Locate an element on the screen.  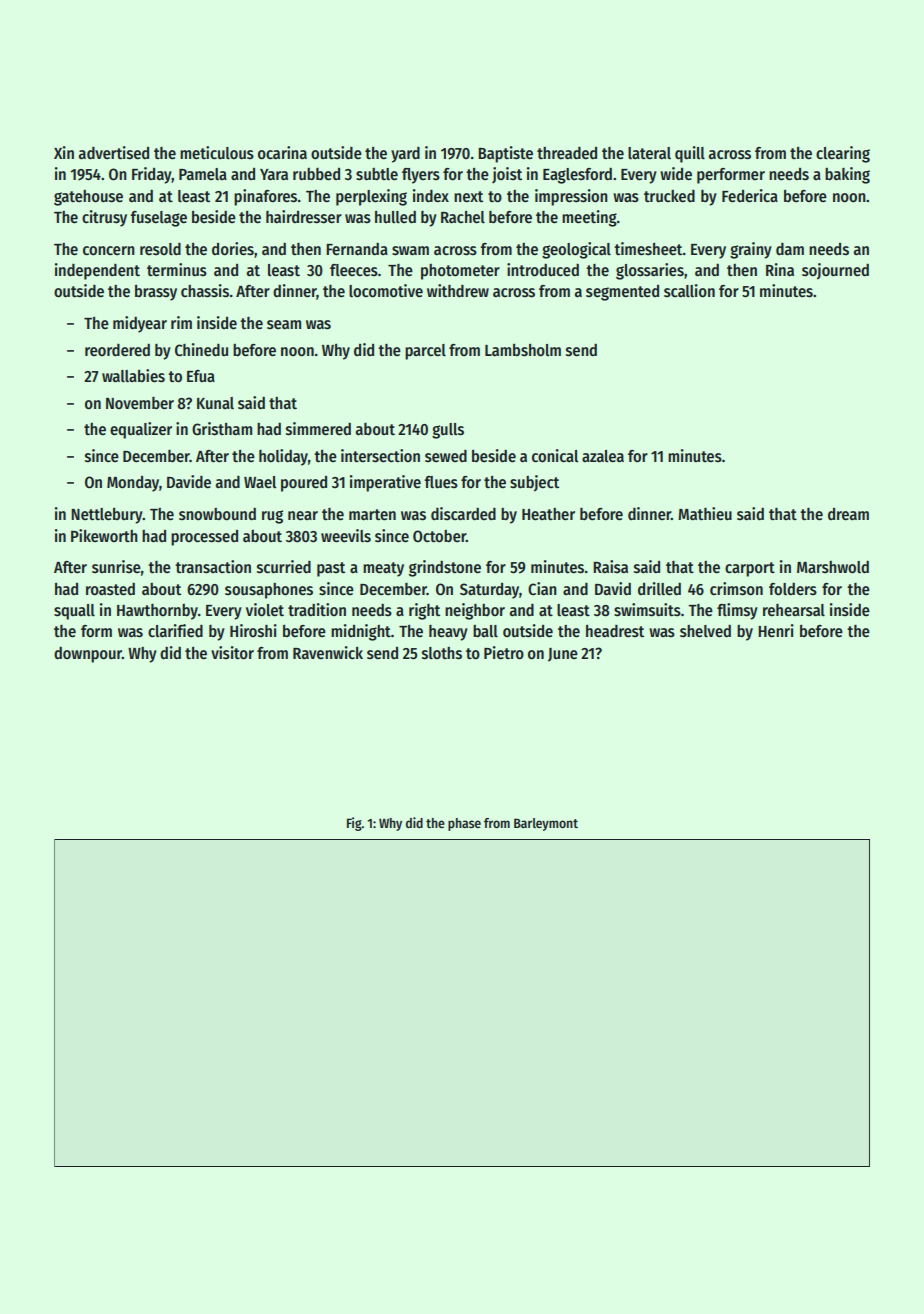
advertised is located at coordinates (114, 153).
